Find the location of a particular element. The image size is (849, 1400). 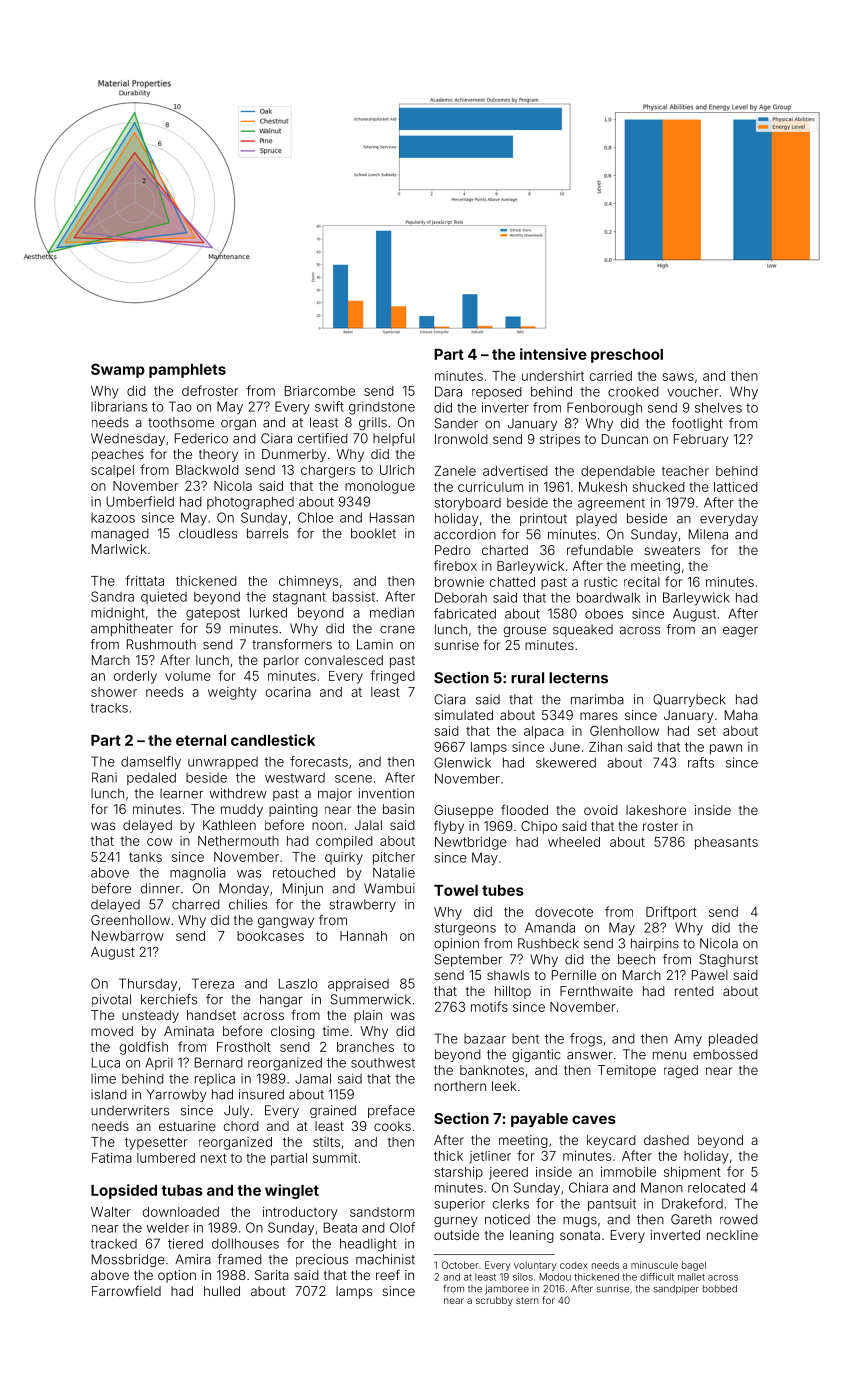

refundable is located at coordinates (600, 549).
